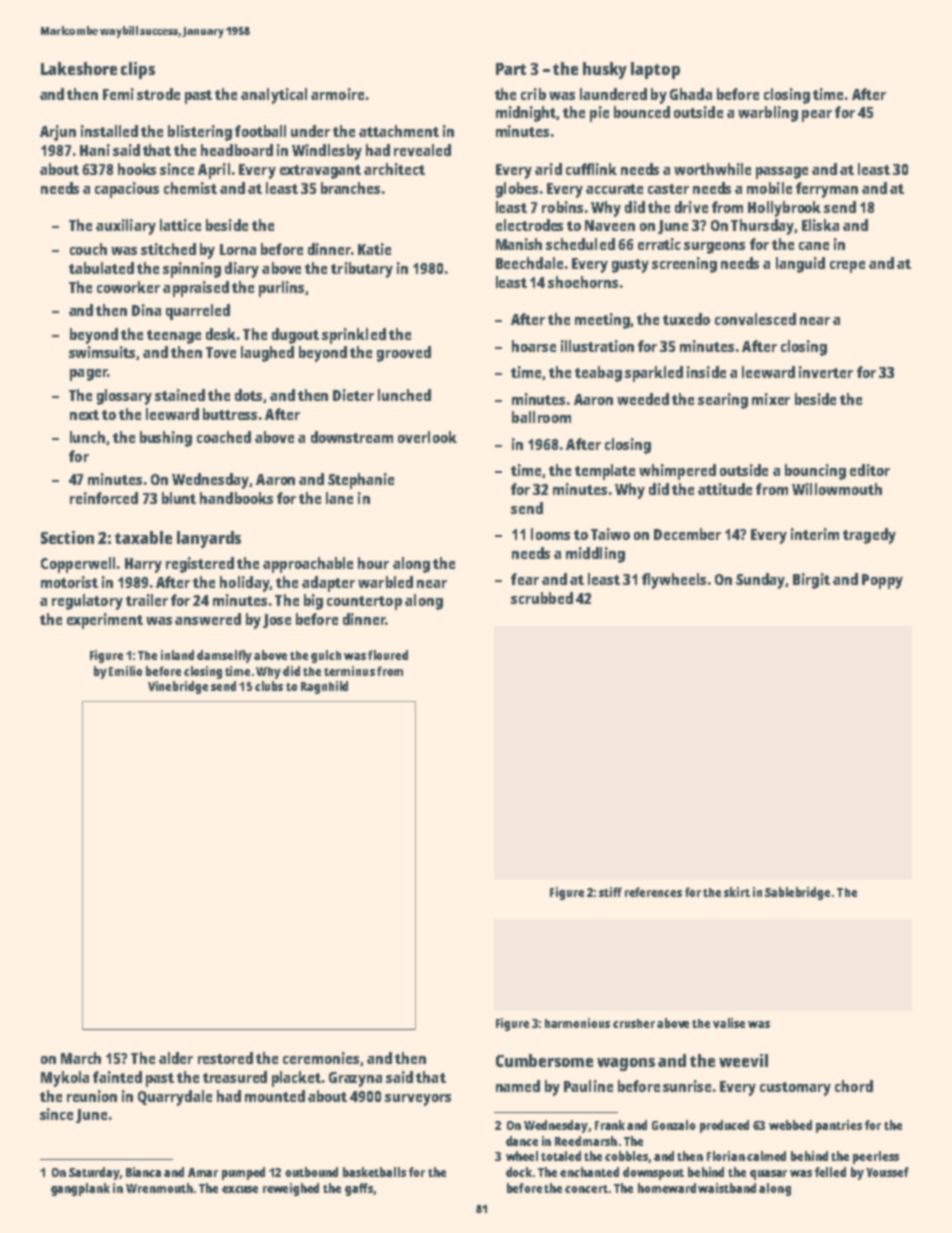 The width and height of the screenshot is (952, 1233). I want to click on armoire, so click(337, 94).
